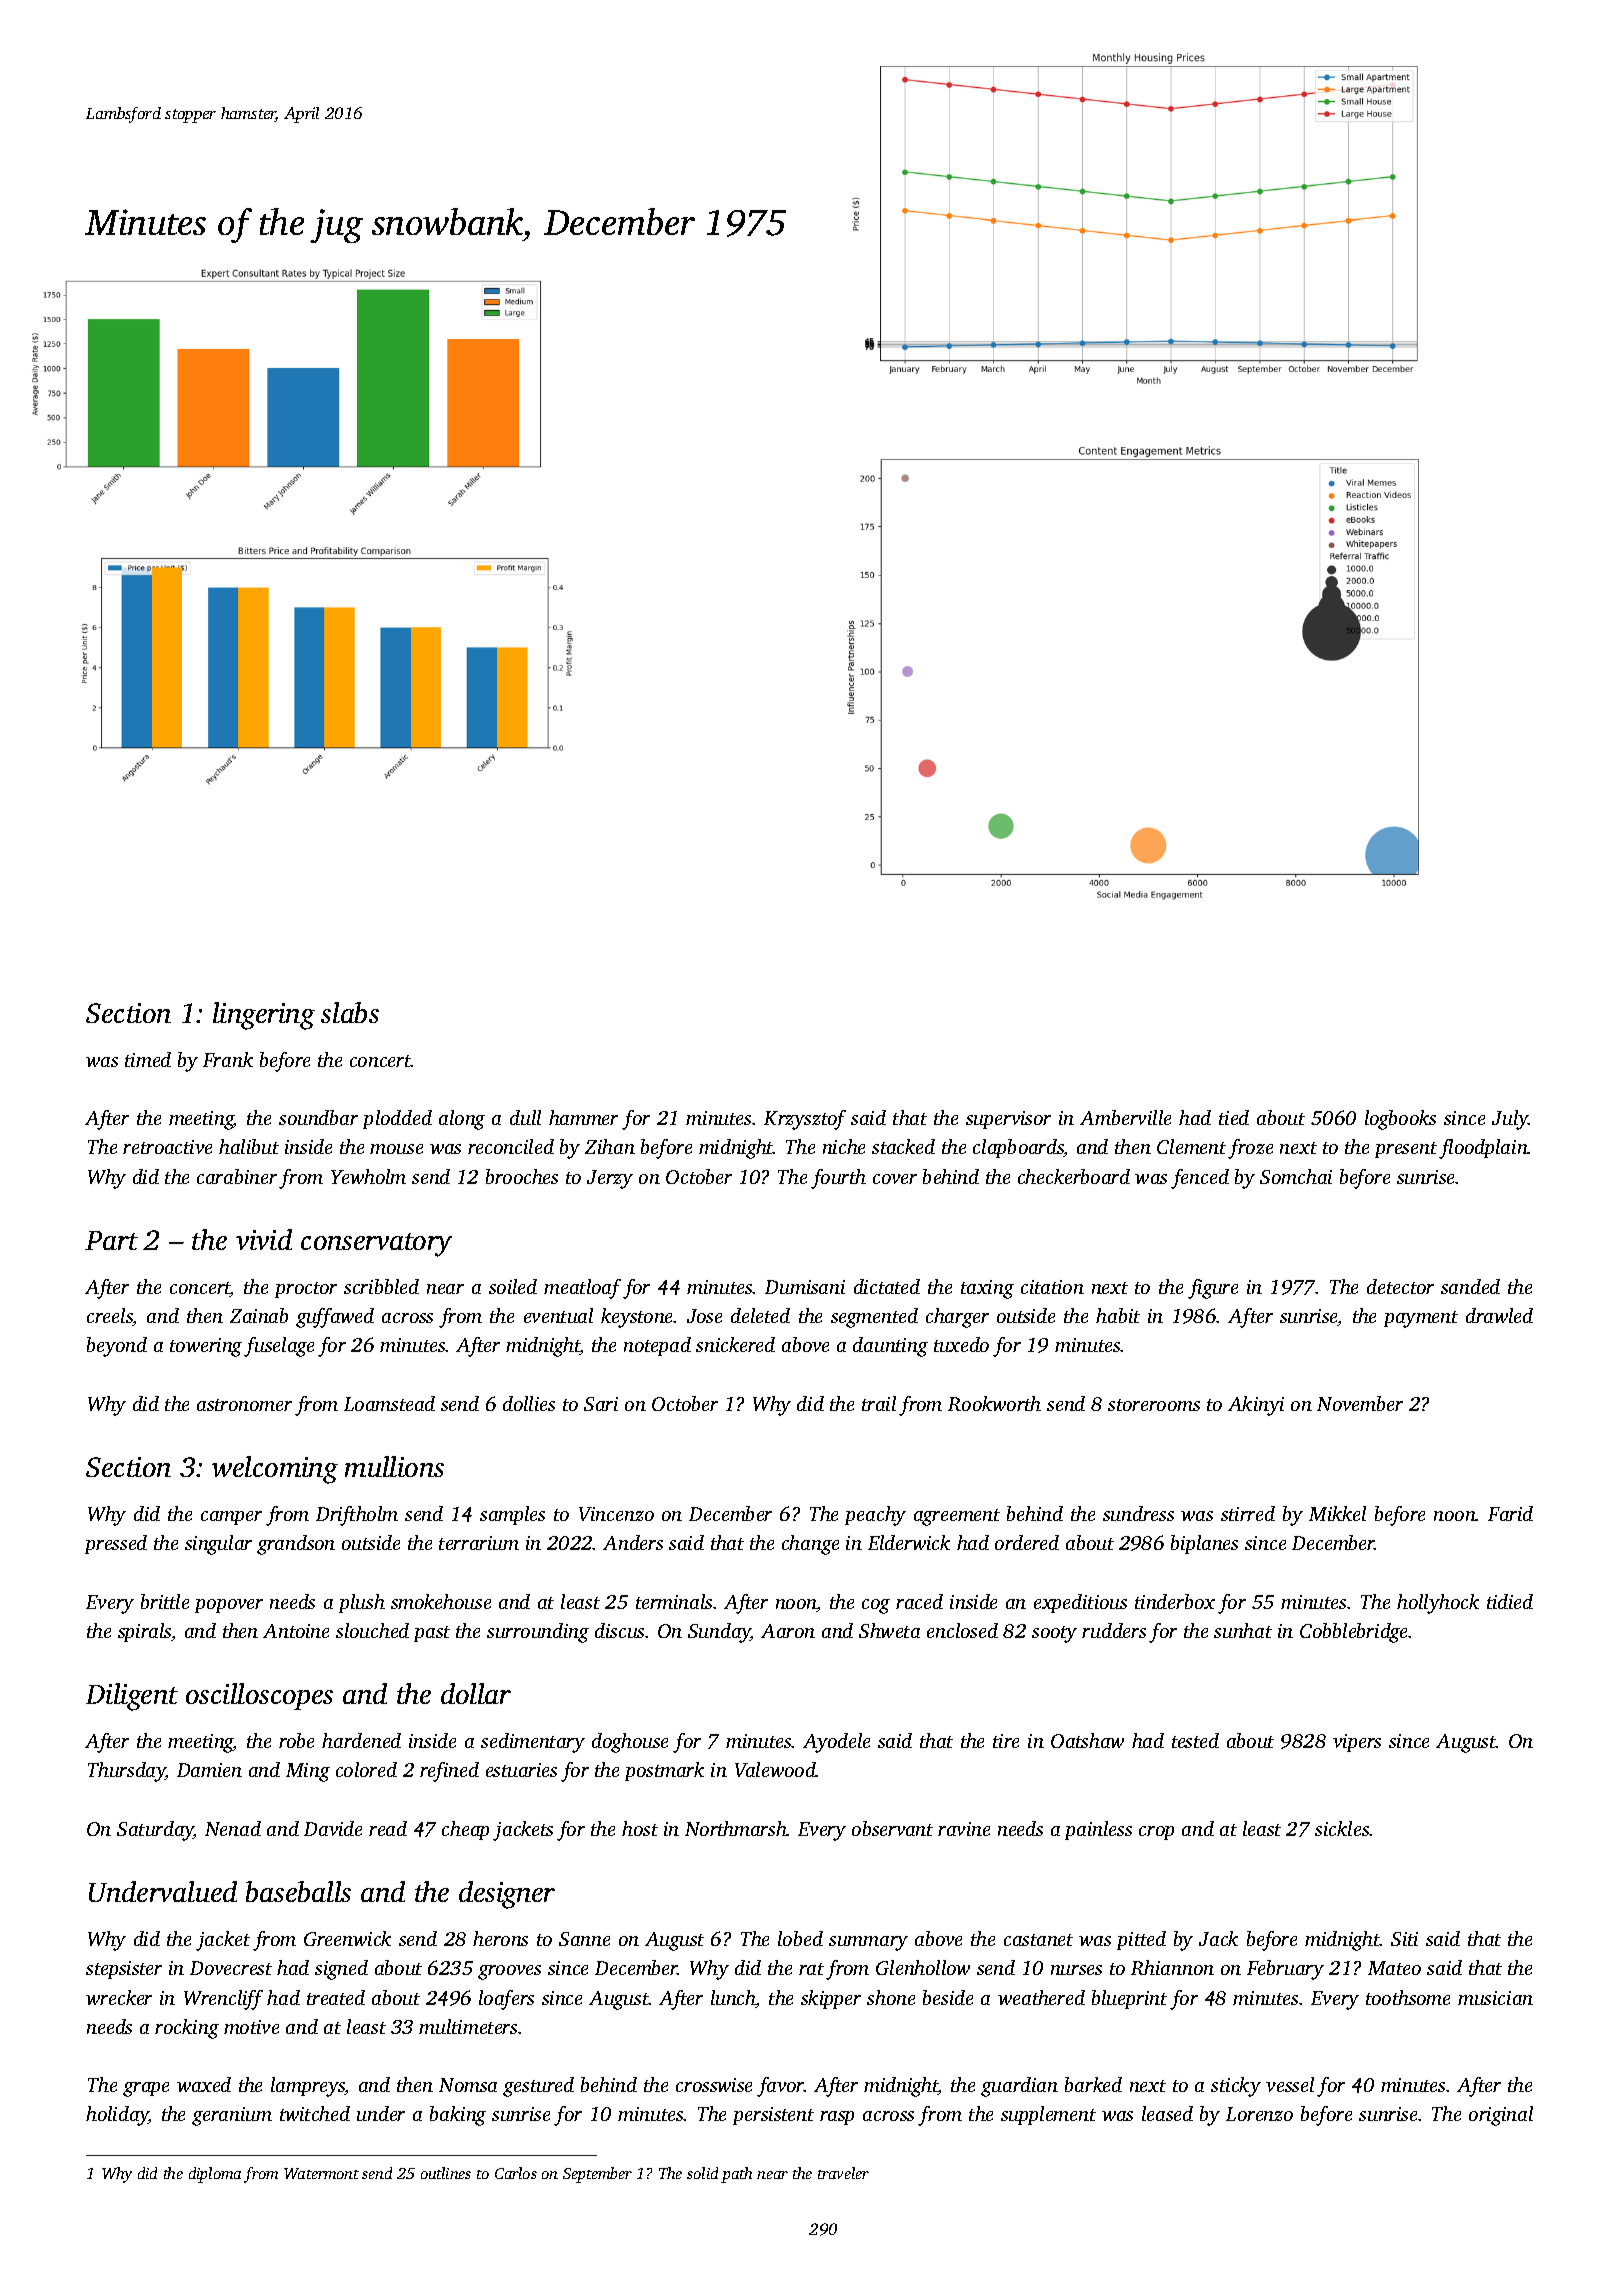  I want to click on Davide, so click(333, 1828).
